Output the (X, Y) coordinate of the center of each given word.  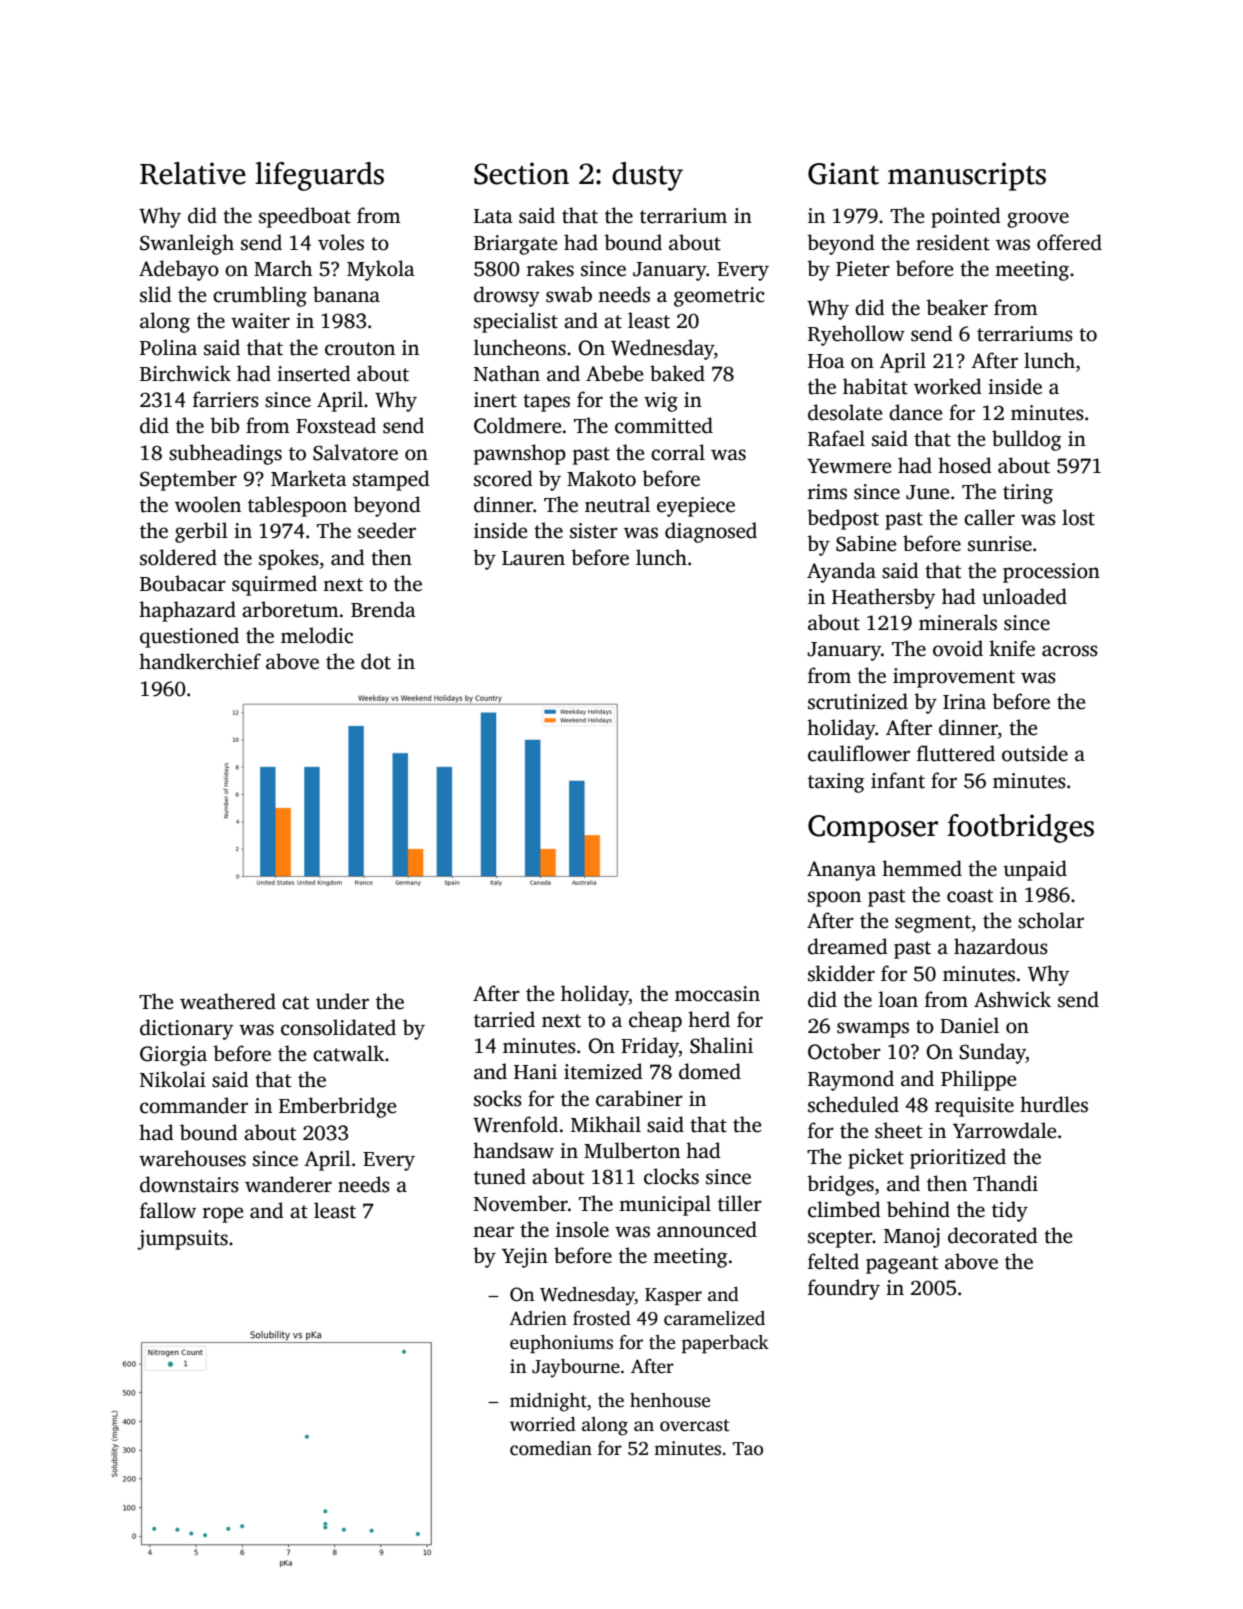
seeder (387, 530)
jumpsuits (182, 1240)
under (342, 1001)
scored (503, 478)
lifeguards (319, 176)
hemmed (922, 868)
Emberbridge (338, 1107)
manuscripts (967, 176)
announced (707, 1229)
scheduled (853, 1104)
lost (1078, 517)
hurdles (1054, 1104)
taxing (836, 783)
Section (521, 173)
